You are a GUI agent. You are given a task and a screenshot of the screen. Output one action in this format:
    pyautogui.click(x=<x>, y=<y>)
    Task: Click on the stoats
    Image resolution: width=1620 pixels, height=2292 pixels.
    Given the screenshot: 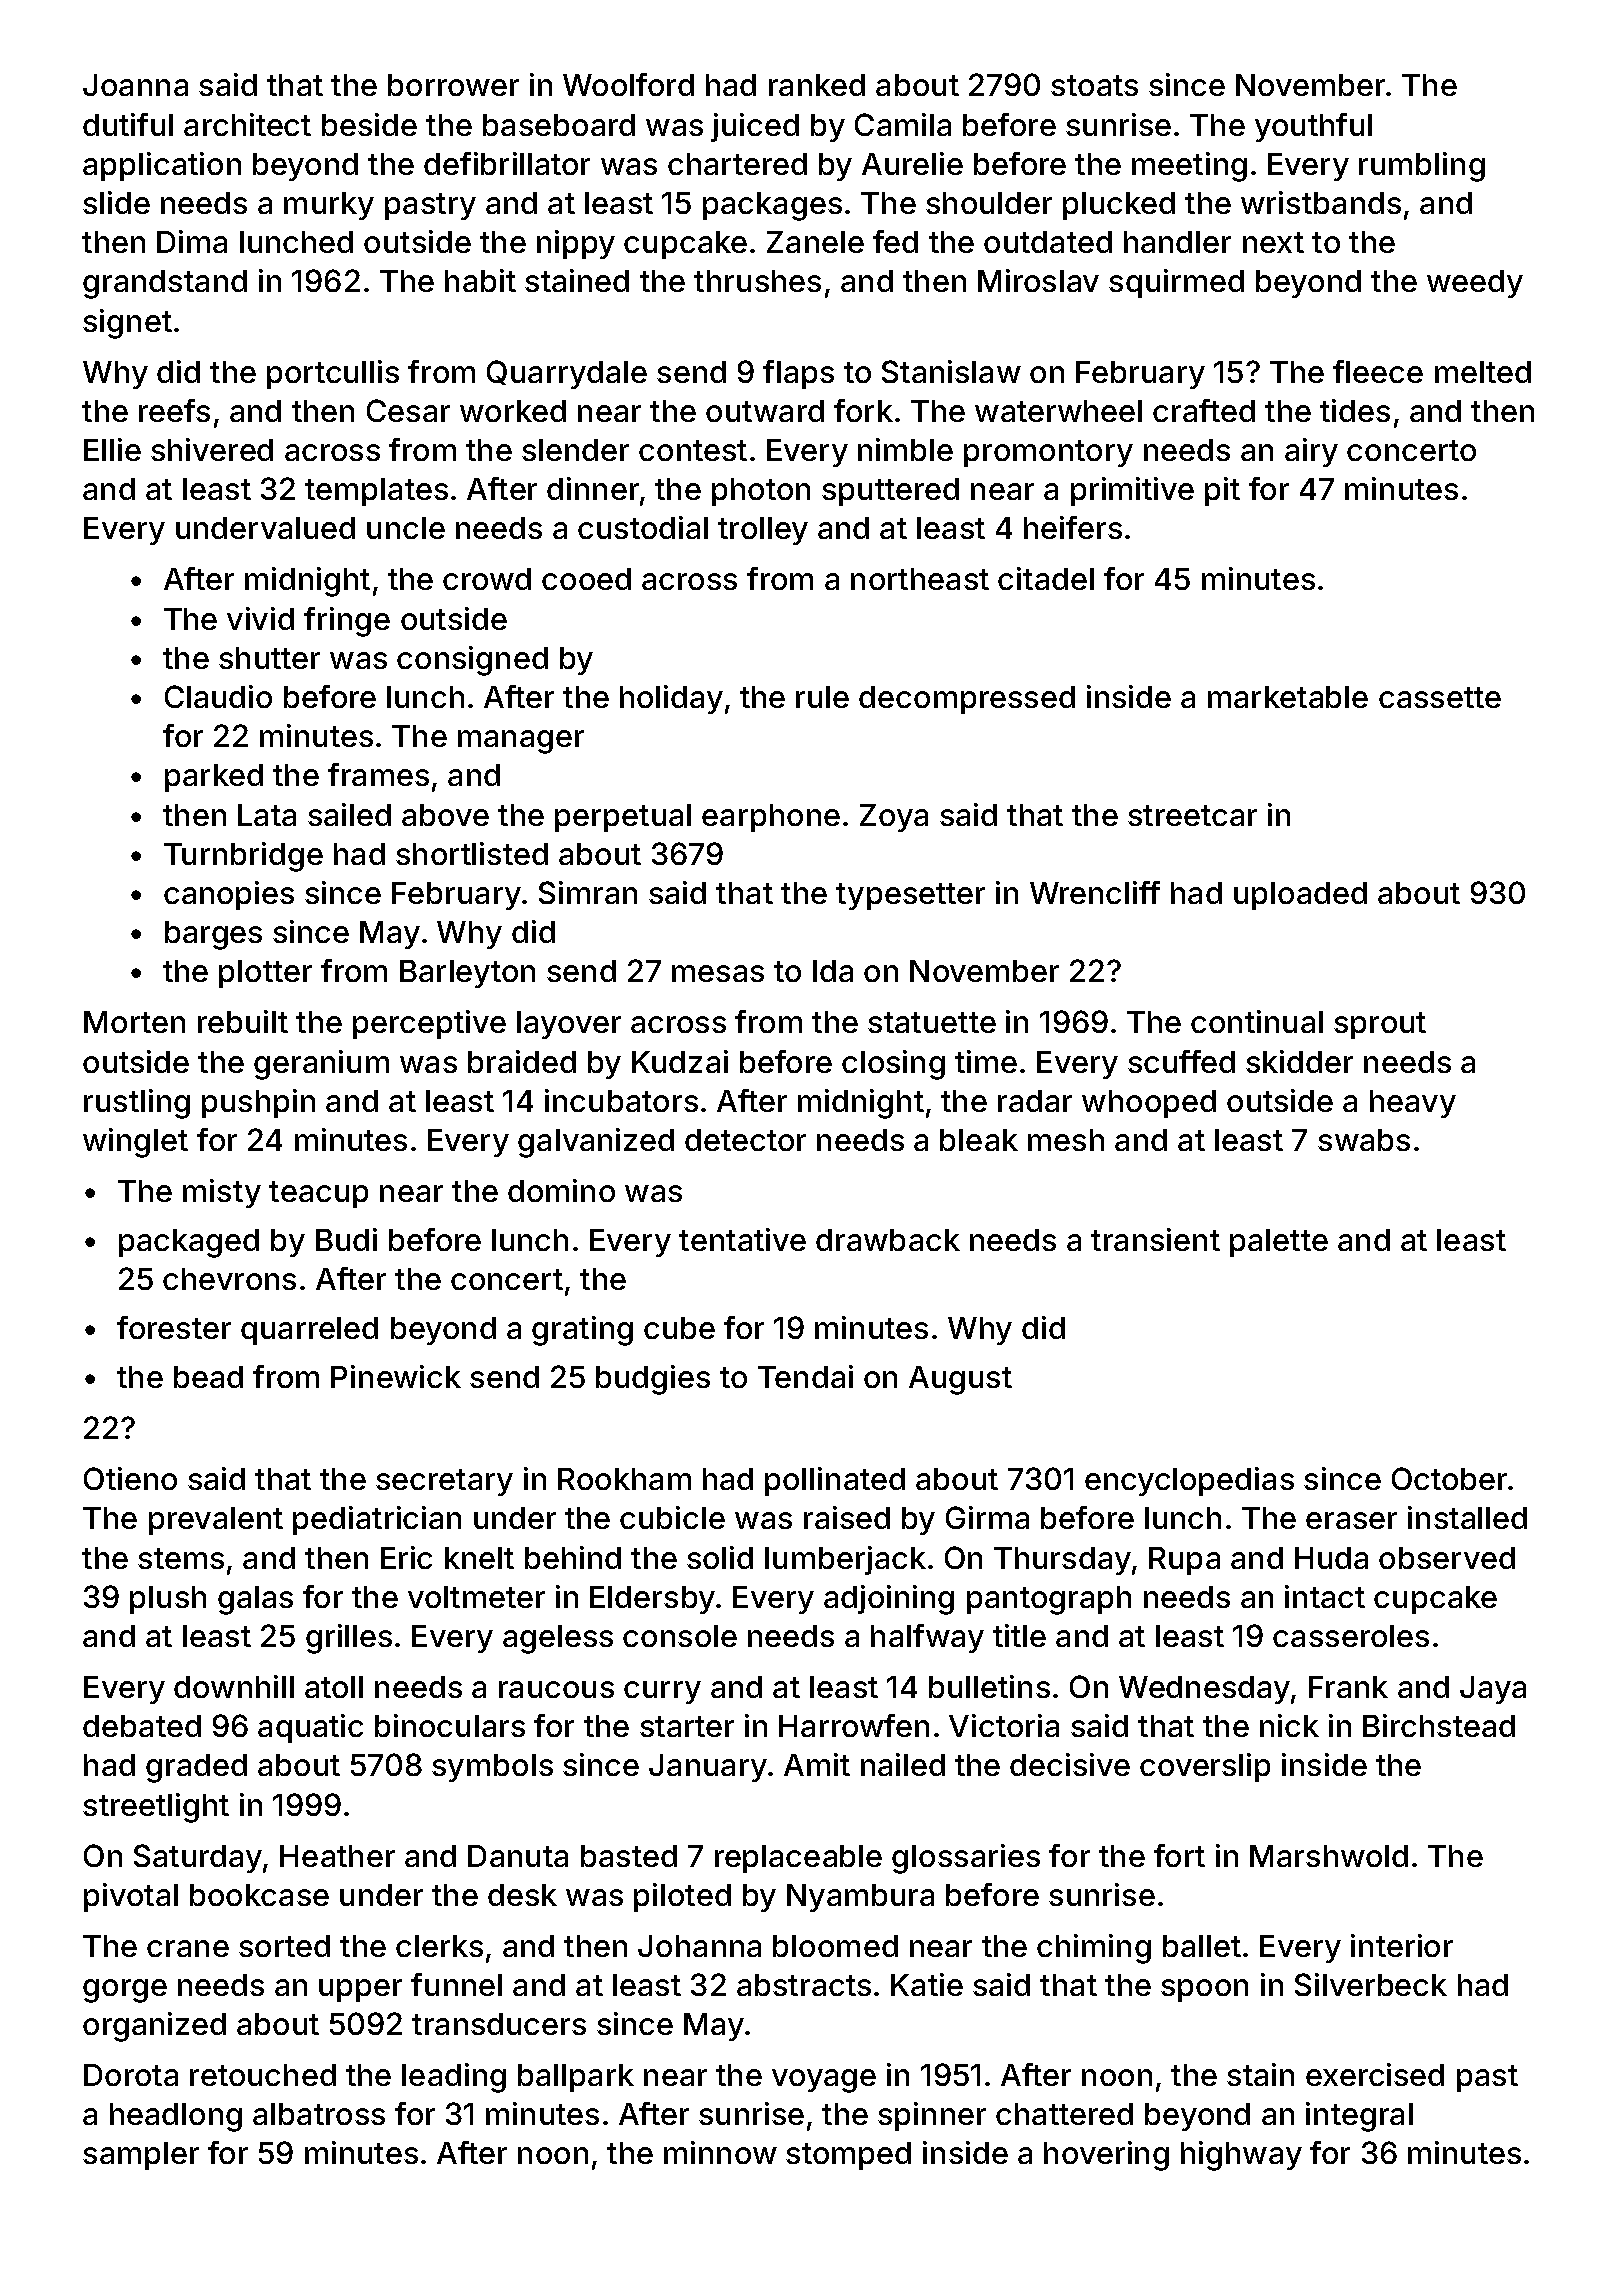 What is the action you would take?
    pyautogui.click(x=1094, y=85)
